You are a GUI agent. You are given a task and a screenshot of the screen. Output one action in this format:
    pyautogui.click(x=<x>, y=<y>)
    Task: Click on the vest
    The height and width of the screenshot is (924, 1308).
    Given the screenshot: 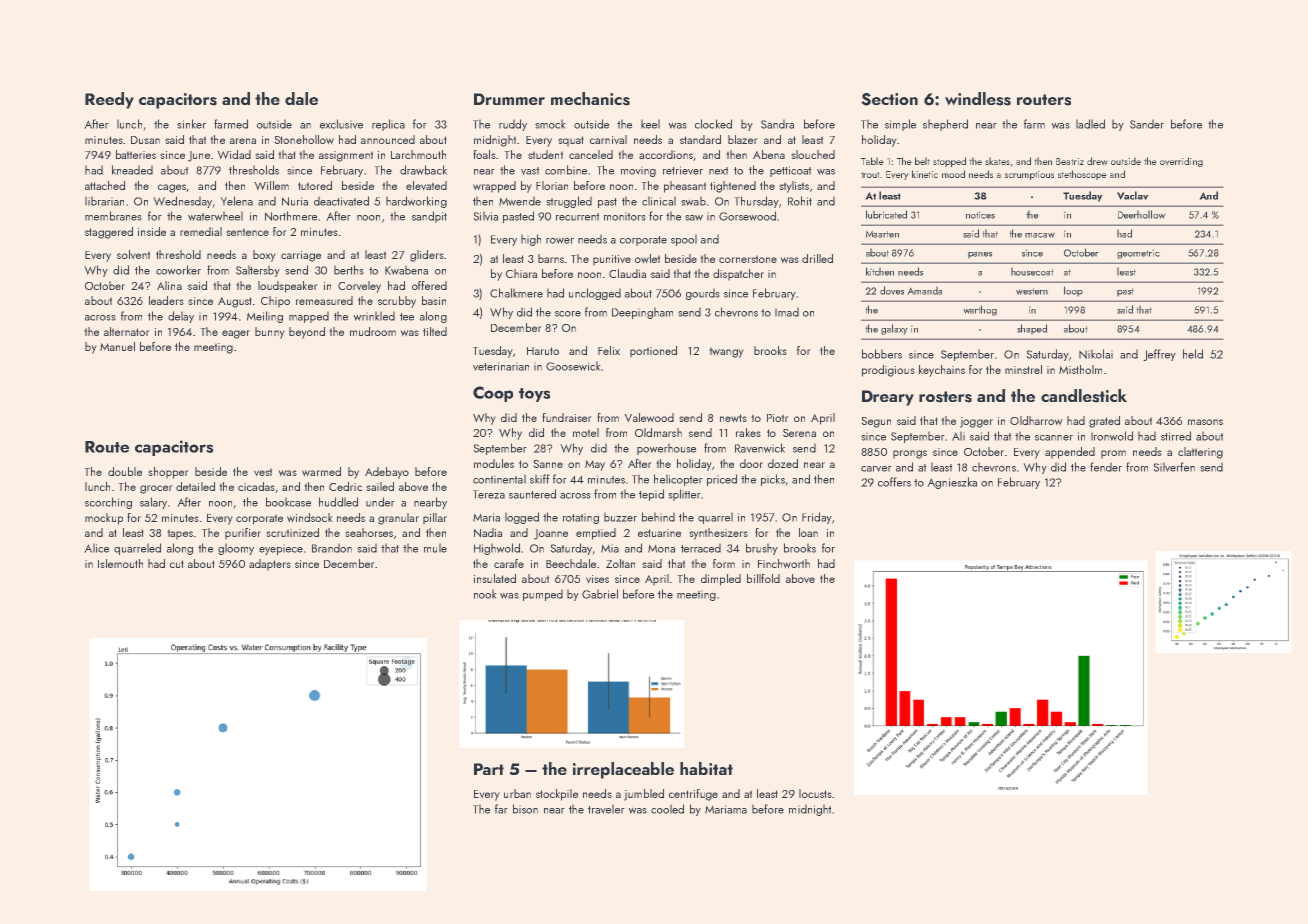 What is the action you would take?
    pyautogui.click(x=263, y=472)
